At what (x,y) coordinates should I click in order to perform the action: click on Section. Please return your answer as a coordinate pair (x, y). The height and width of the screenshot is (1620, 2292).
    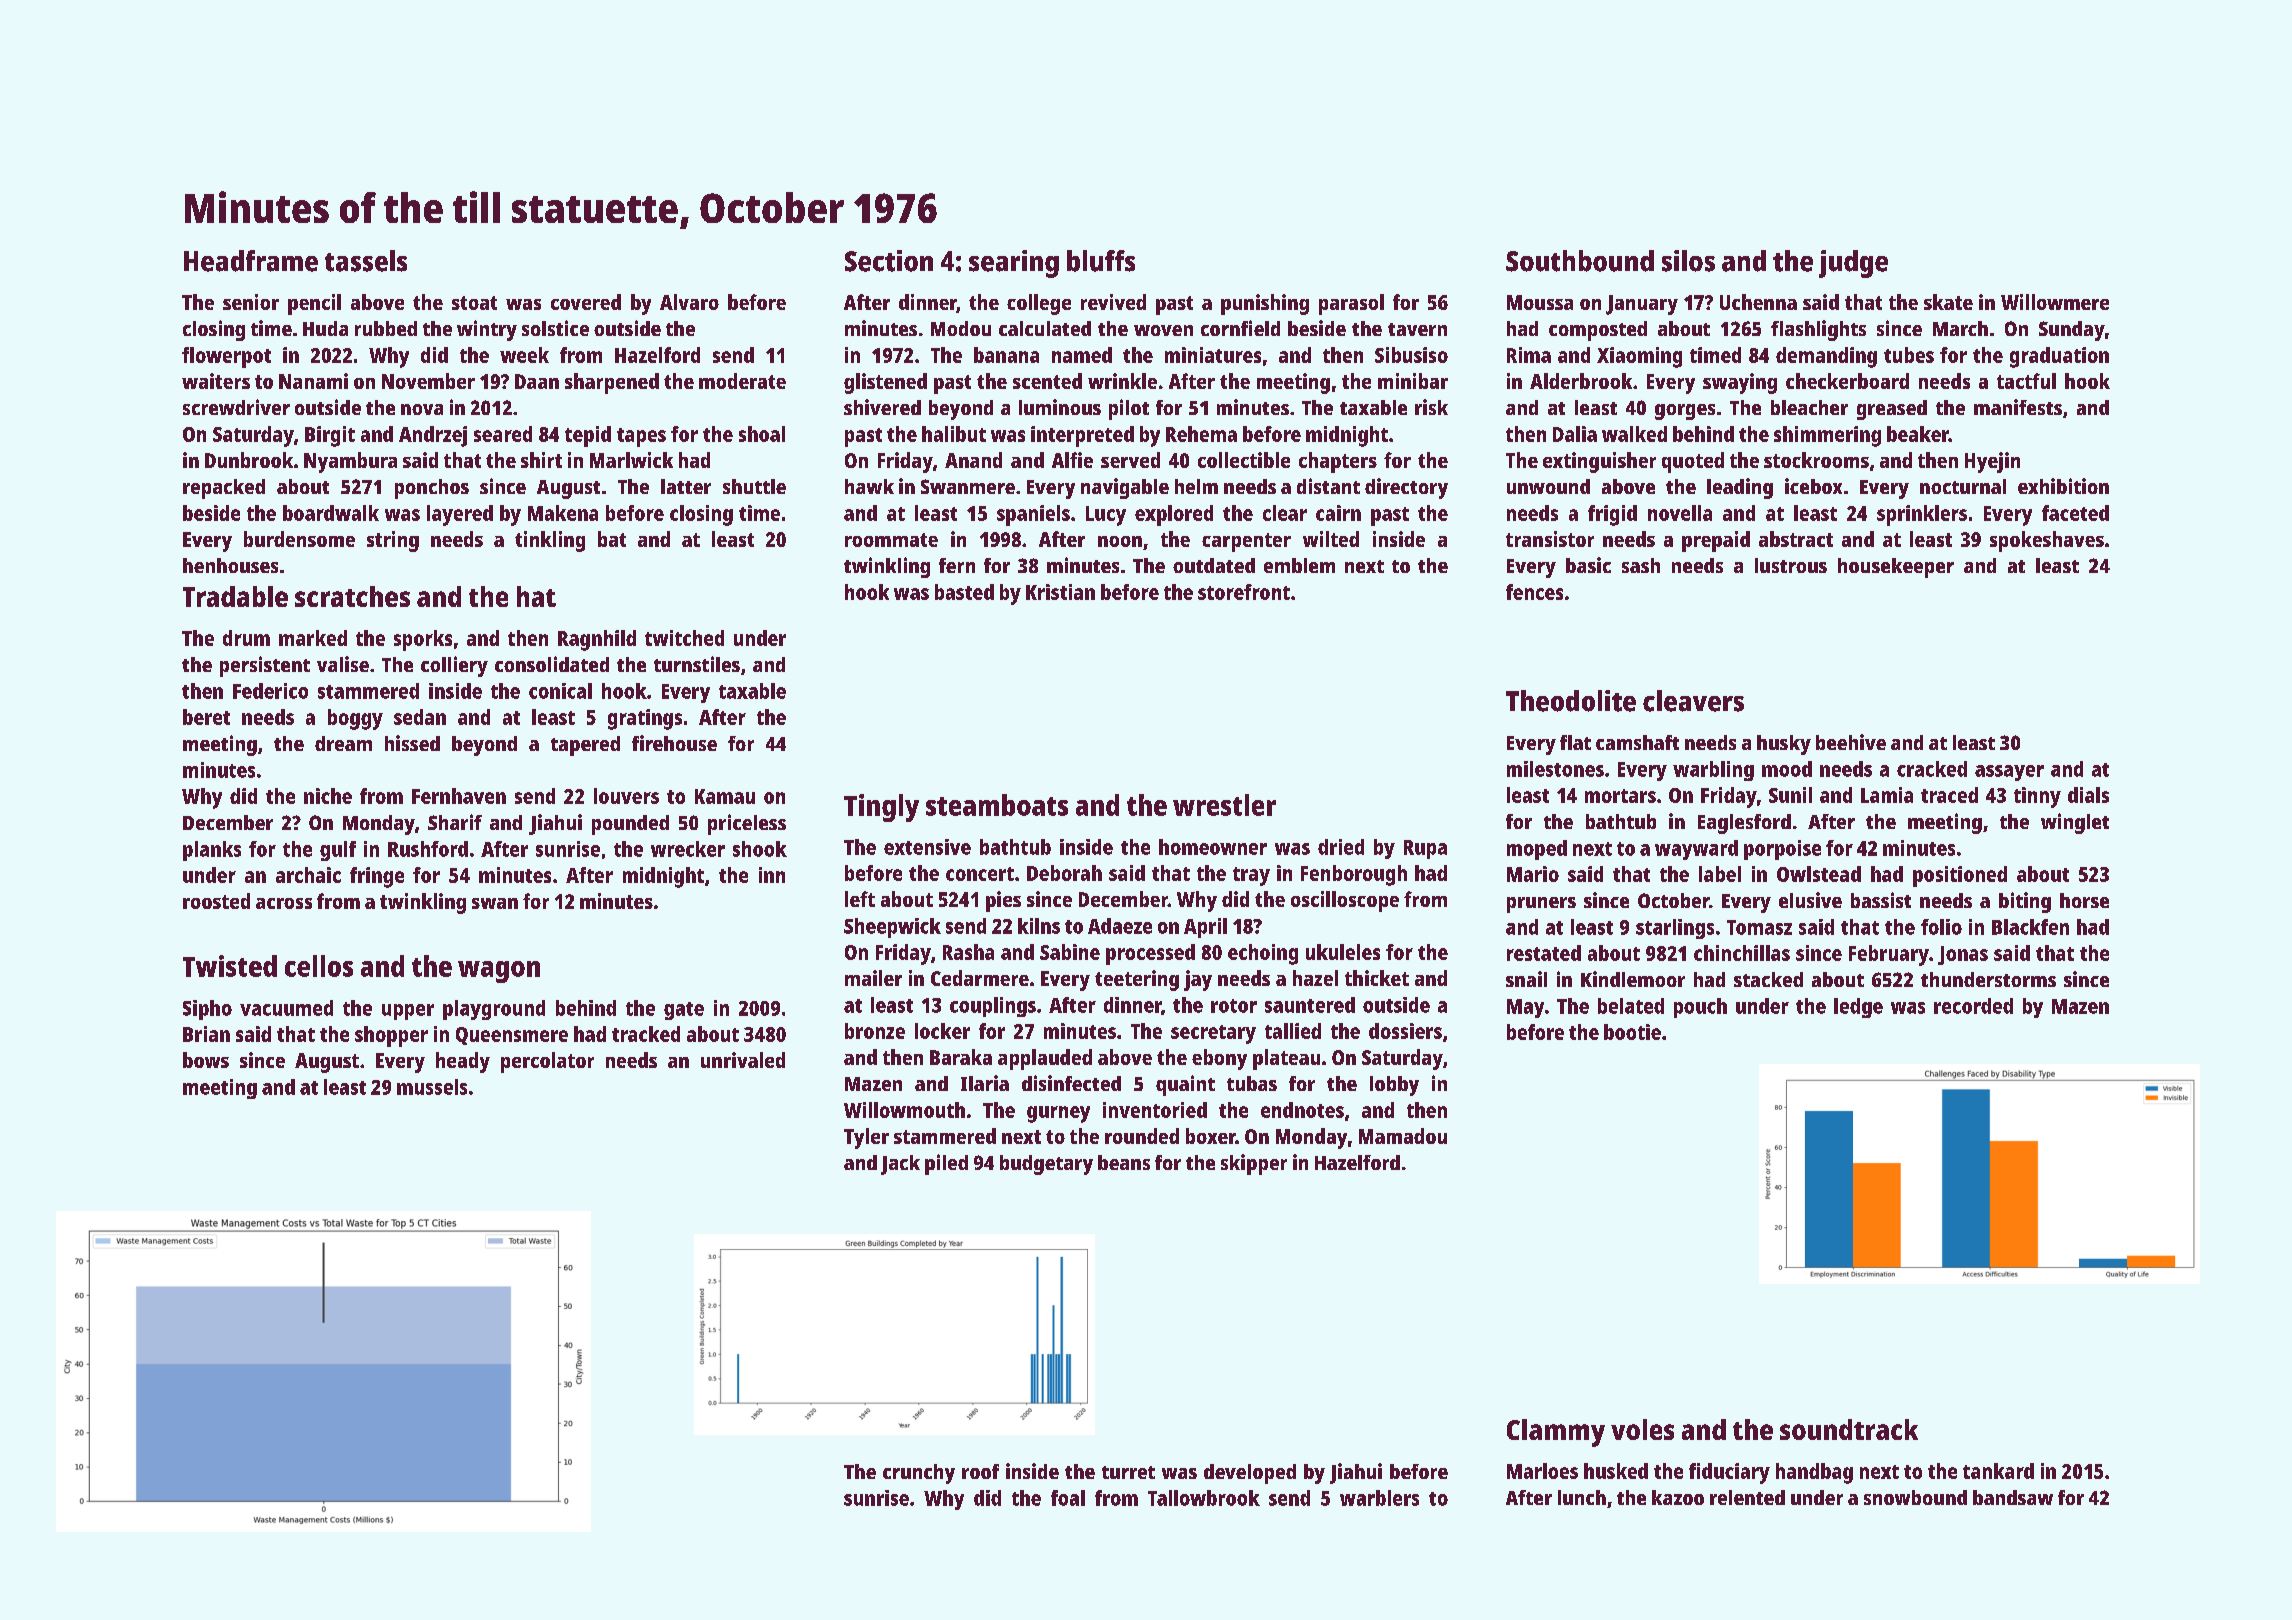
    Looking at the image, I should click on (889, 261).
